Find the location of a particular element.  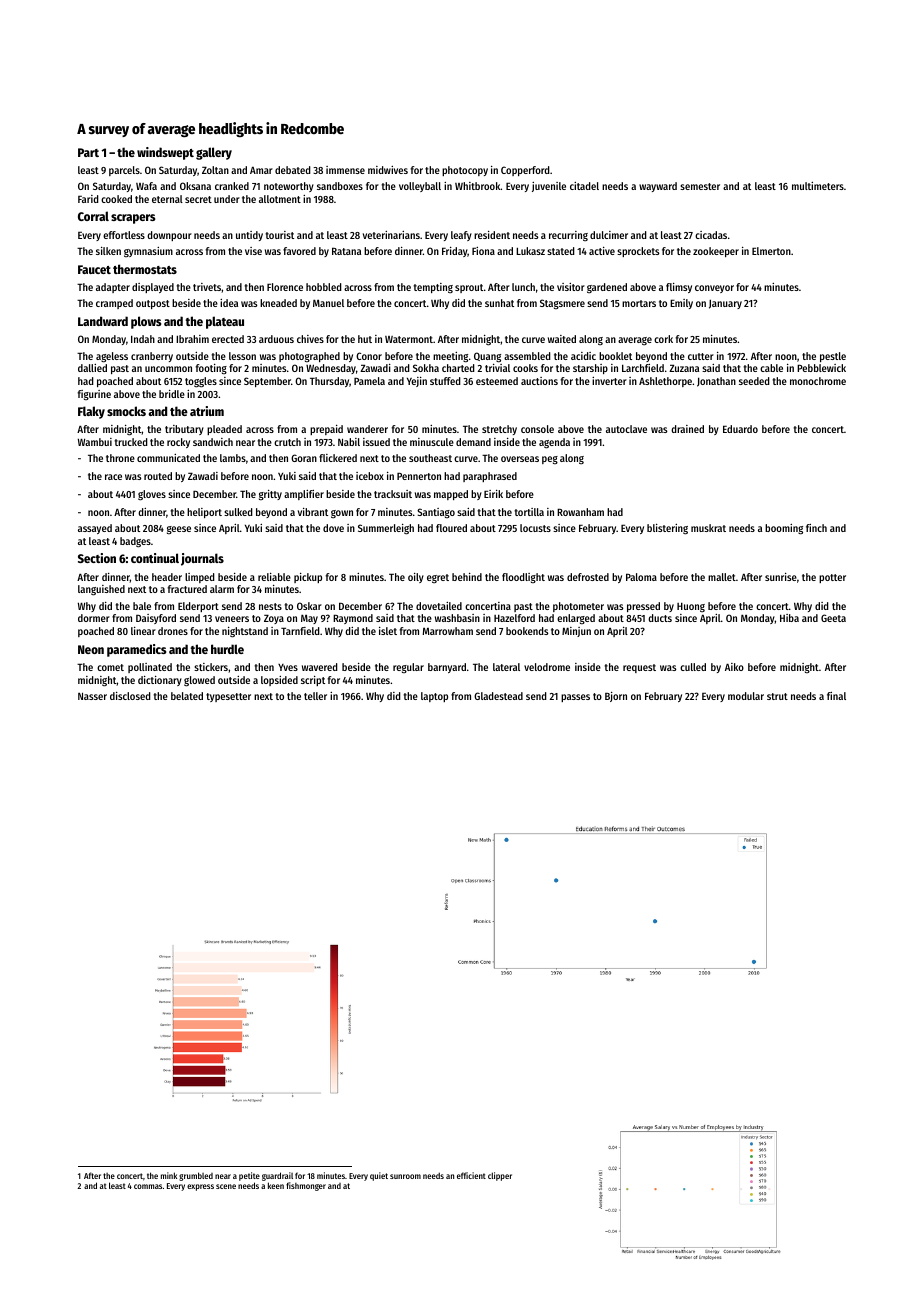

grumbled is located at coordinates (196, 1176).
